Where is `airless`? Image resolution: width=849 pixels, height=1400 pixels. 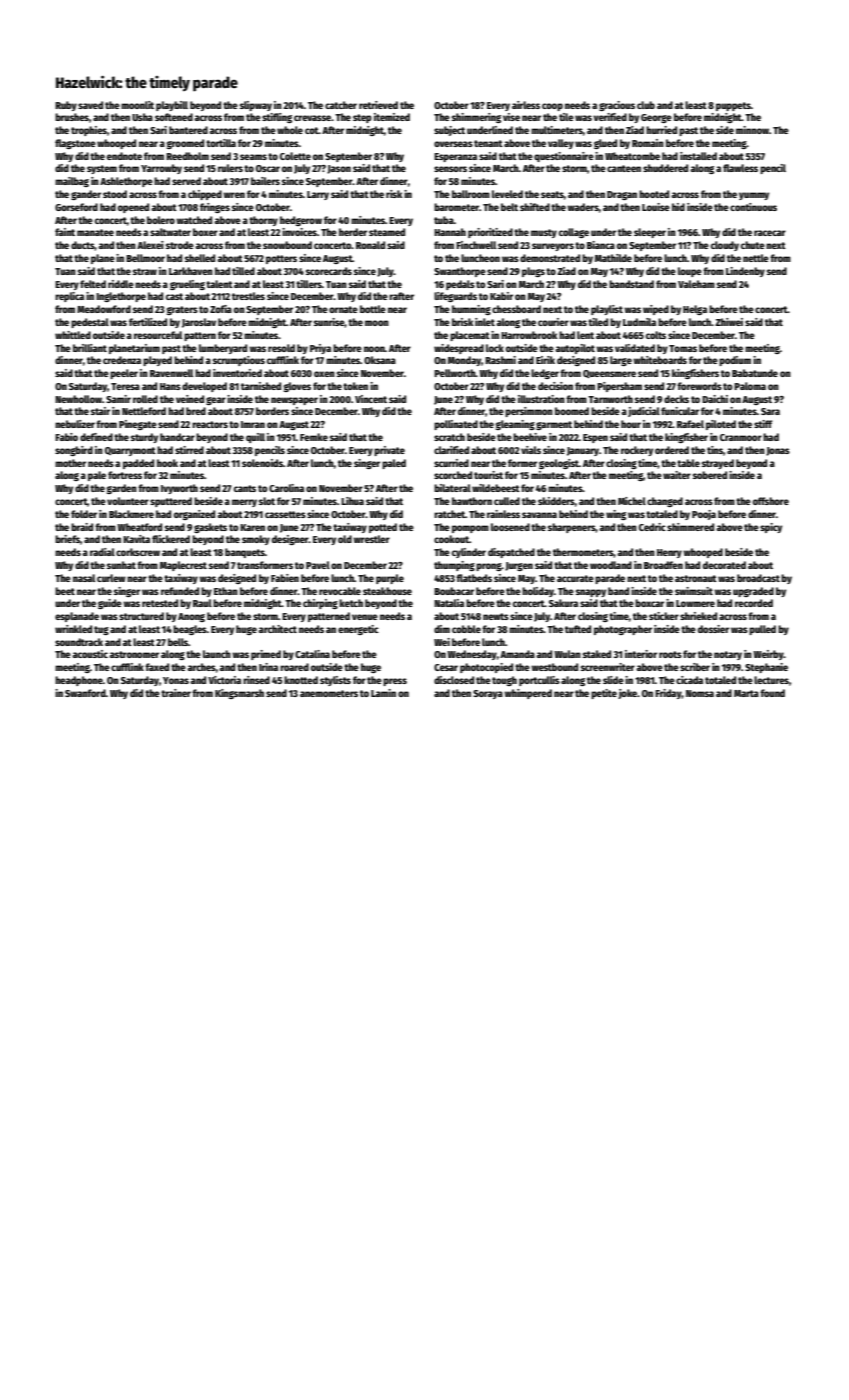
airless is located at coordinates (526, 105).
